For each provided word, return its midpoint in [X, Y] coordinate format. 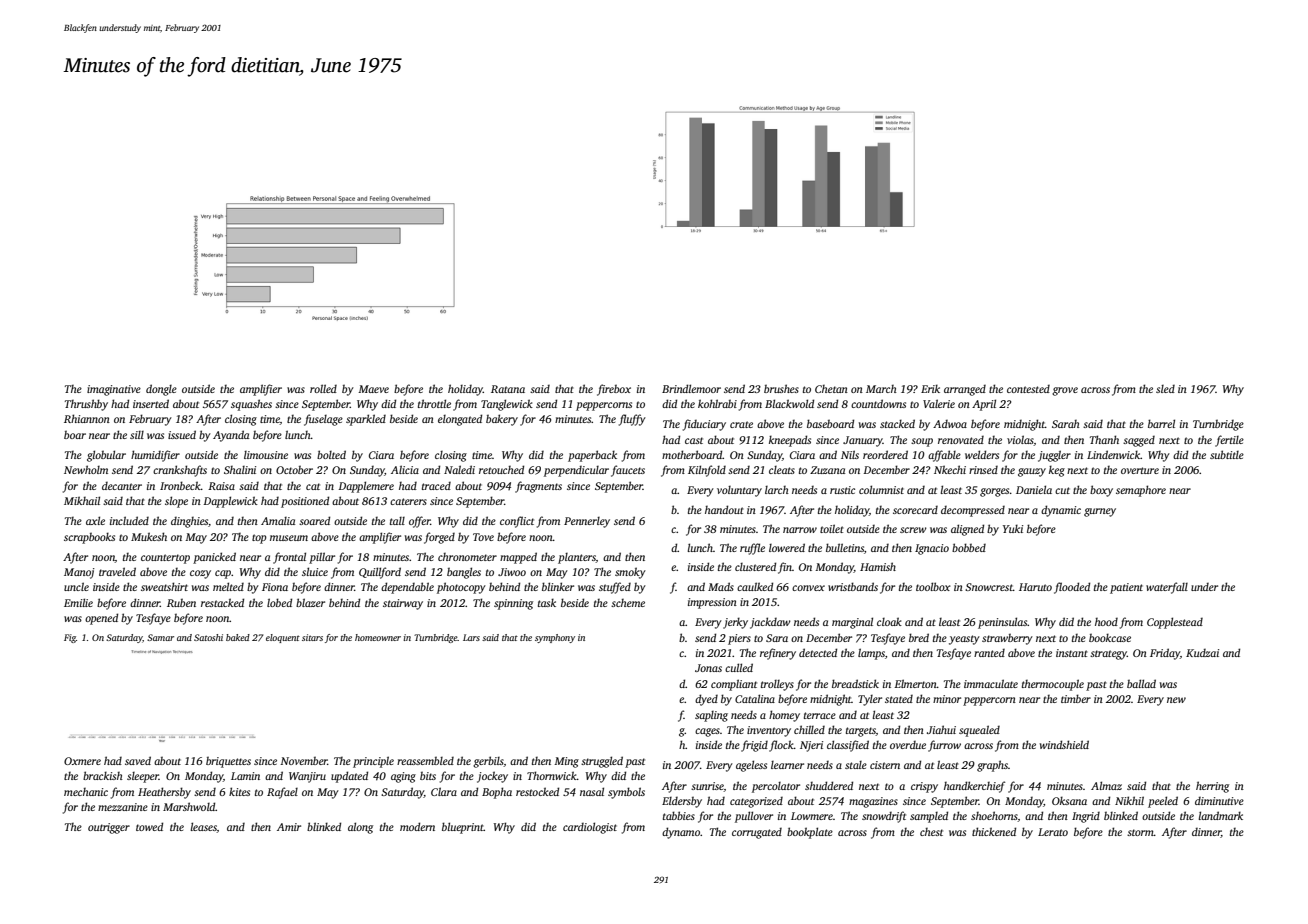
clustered [755, 566]
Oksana [1069, 800]
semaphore [1141, 491]
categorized [756, 802]
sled [1165, 389]
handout [724, 509]
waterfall [1167, 588]
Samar [160, 637]
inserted [151, 403]
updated [349, 777]
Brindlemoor [691, 388]
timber [1076, 698]
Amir [289, 827]
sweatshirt [164, 586]
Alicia [405, 469]
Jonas [708, 668]
